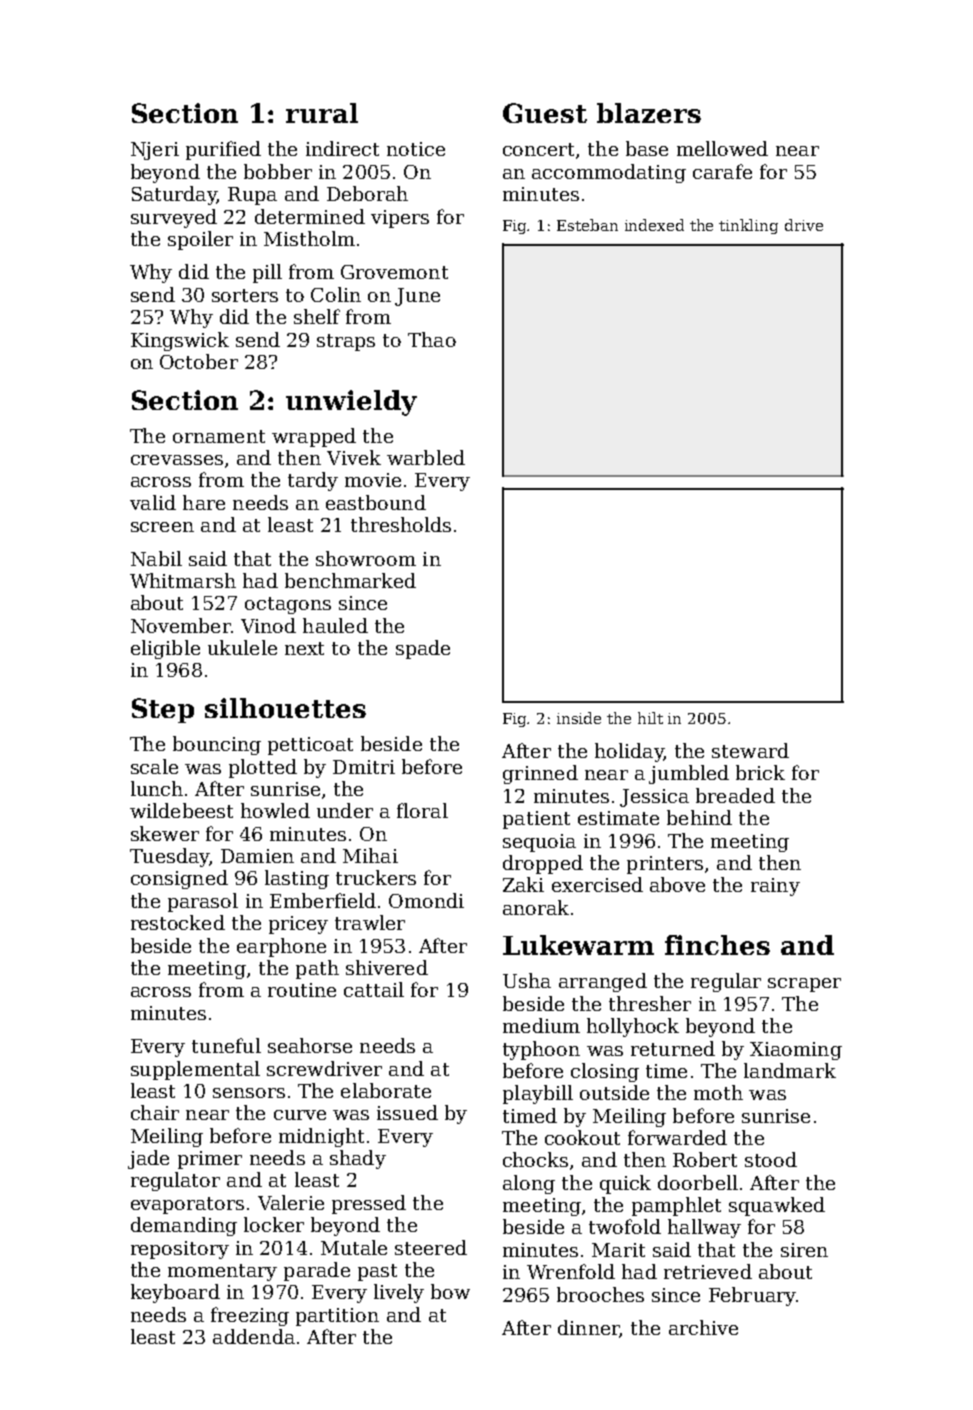 Image resolution: width=973 pixels, height=1410 pixels. Describe the element at coordinates (431, 1247) in the screenshot. I see `steered` at that location.
